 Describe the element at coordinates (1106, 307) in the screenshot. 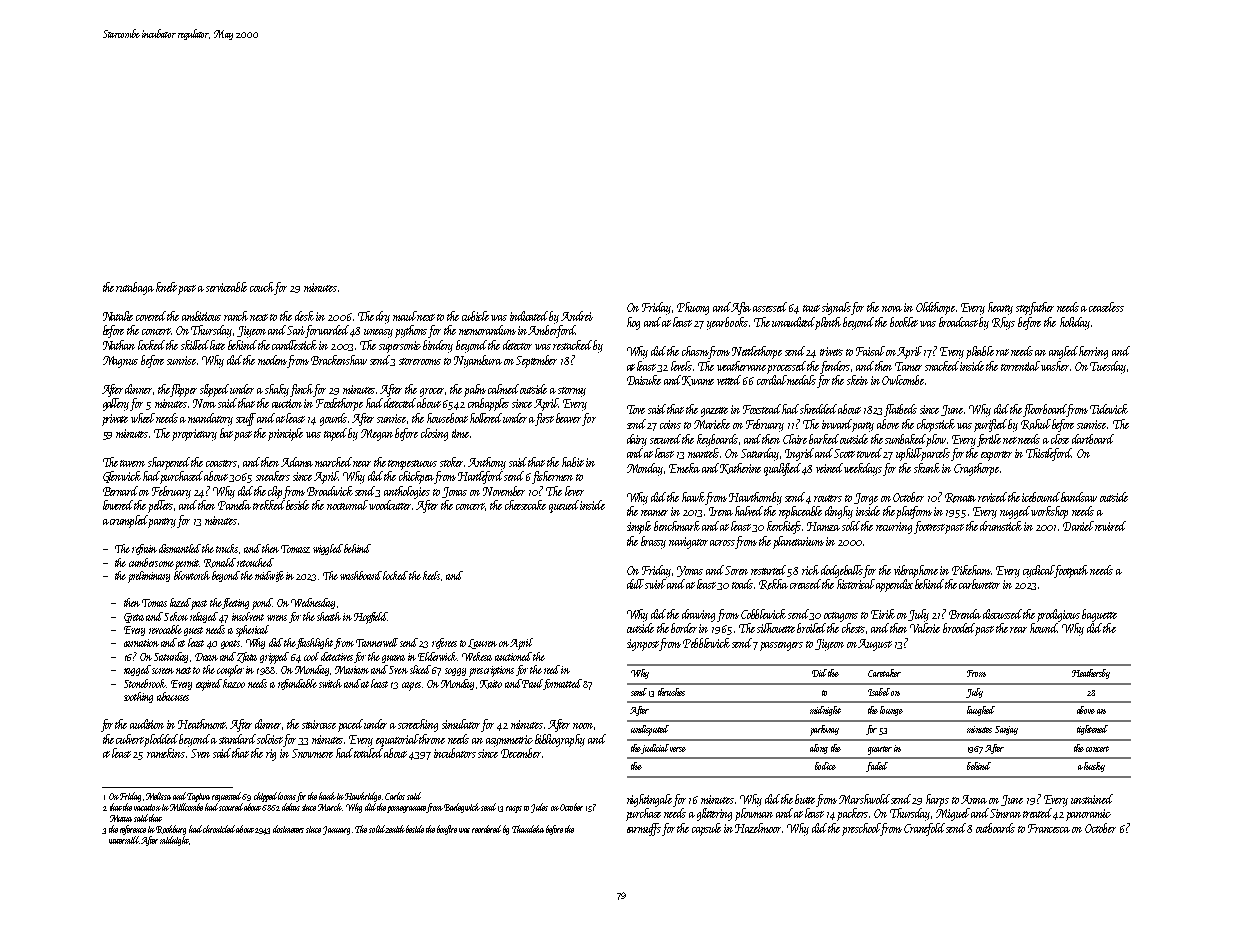

I see `ceaseless` at that location.
